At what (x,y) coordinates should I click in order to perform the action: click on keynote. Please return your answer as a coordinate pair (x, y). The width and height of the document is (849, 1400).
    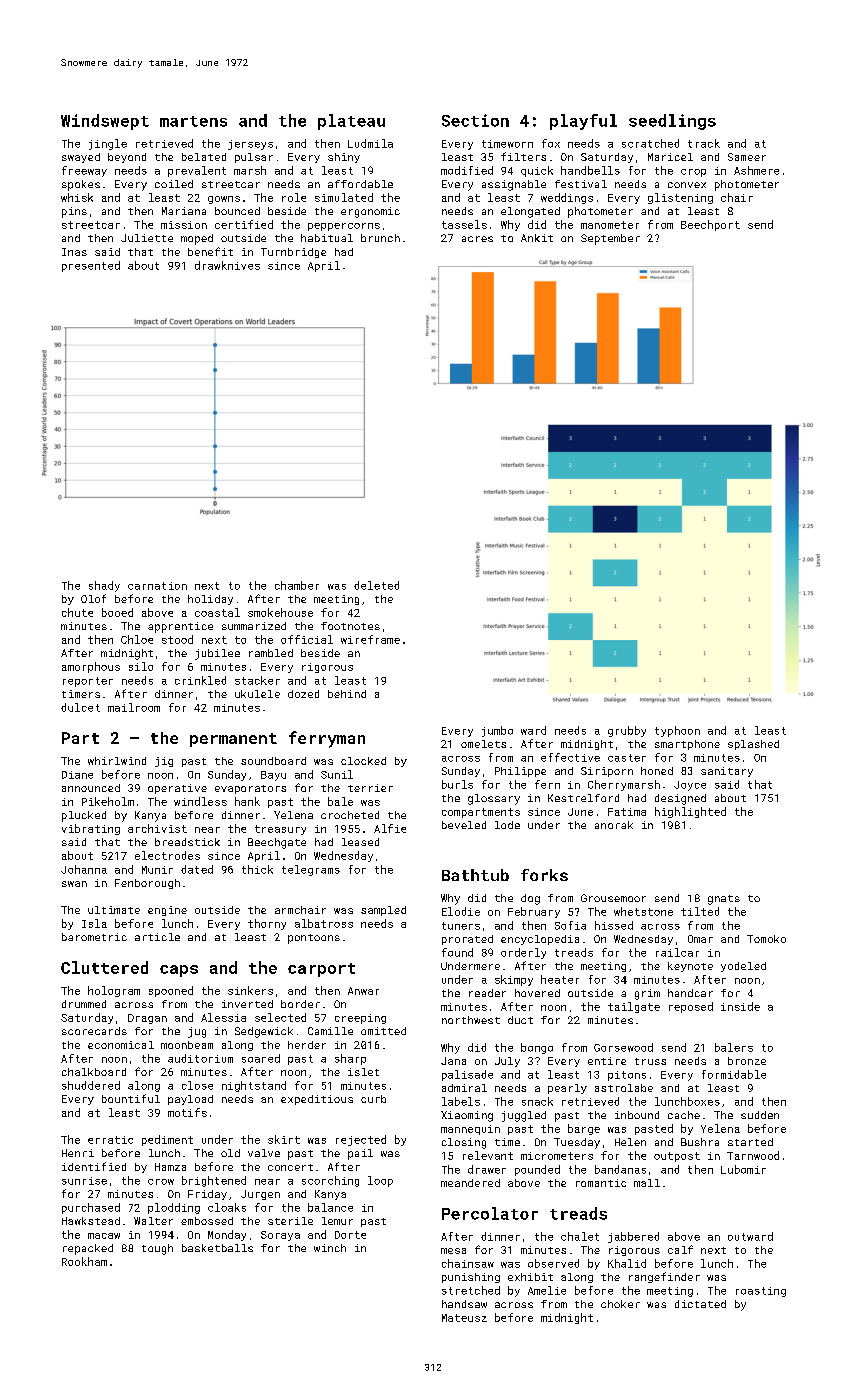
    Looking at the image, I should click on (690, 967).
